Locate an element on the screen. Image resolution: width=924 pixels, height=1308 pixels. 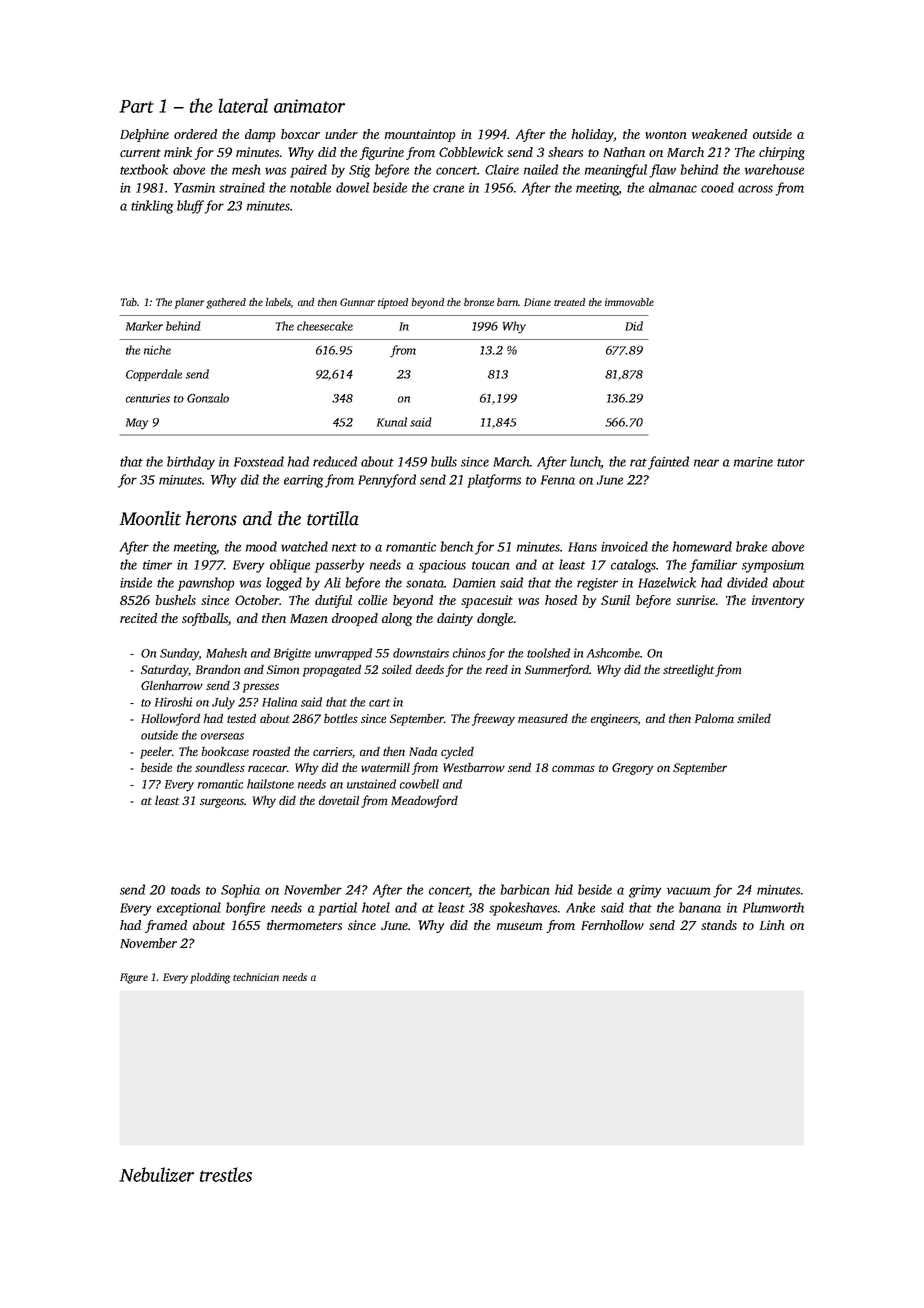
weakened is located at coordinates (719, 134).
